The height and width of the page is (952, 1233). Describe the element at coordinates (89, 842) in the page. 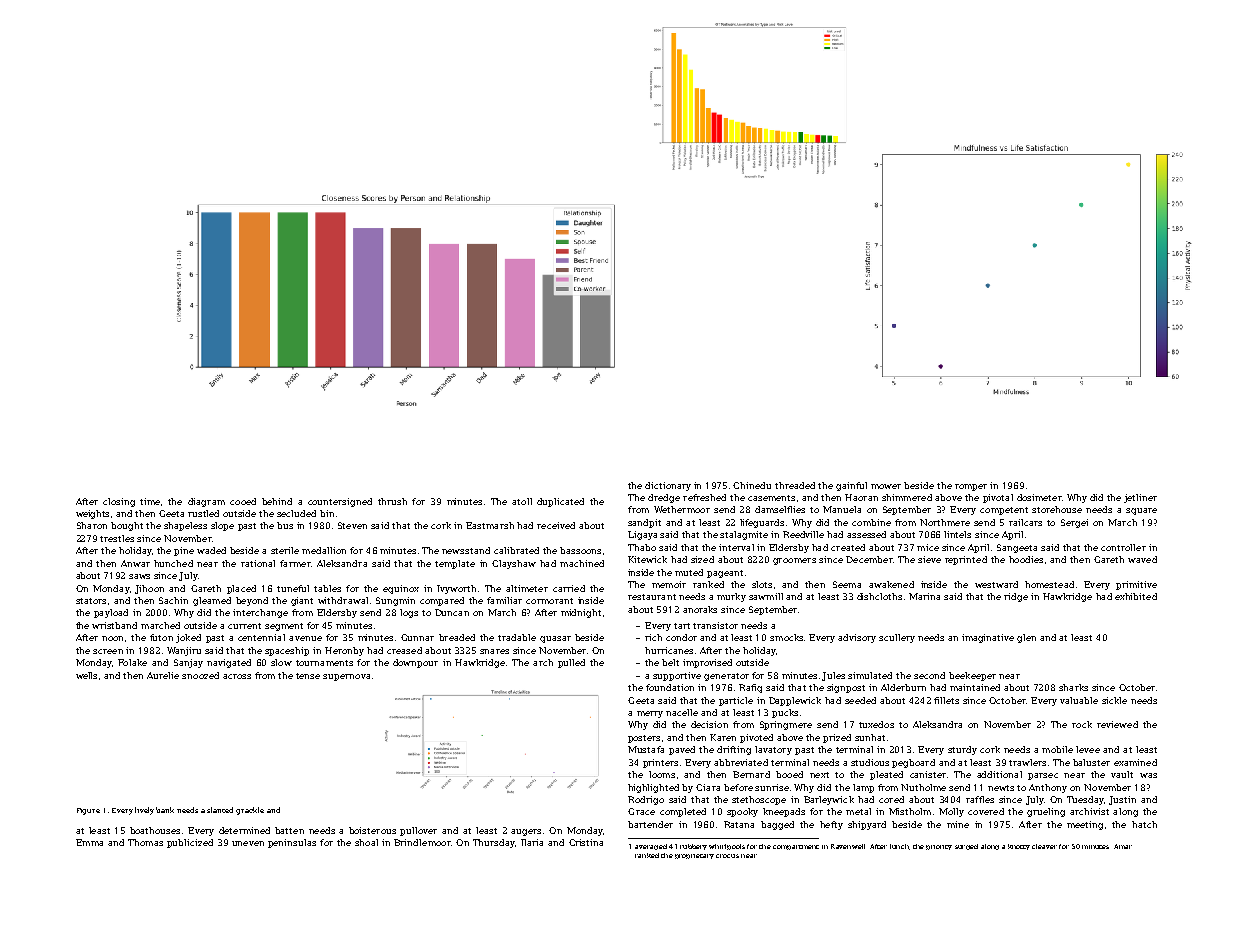

I see `Emma` at that location.
